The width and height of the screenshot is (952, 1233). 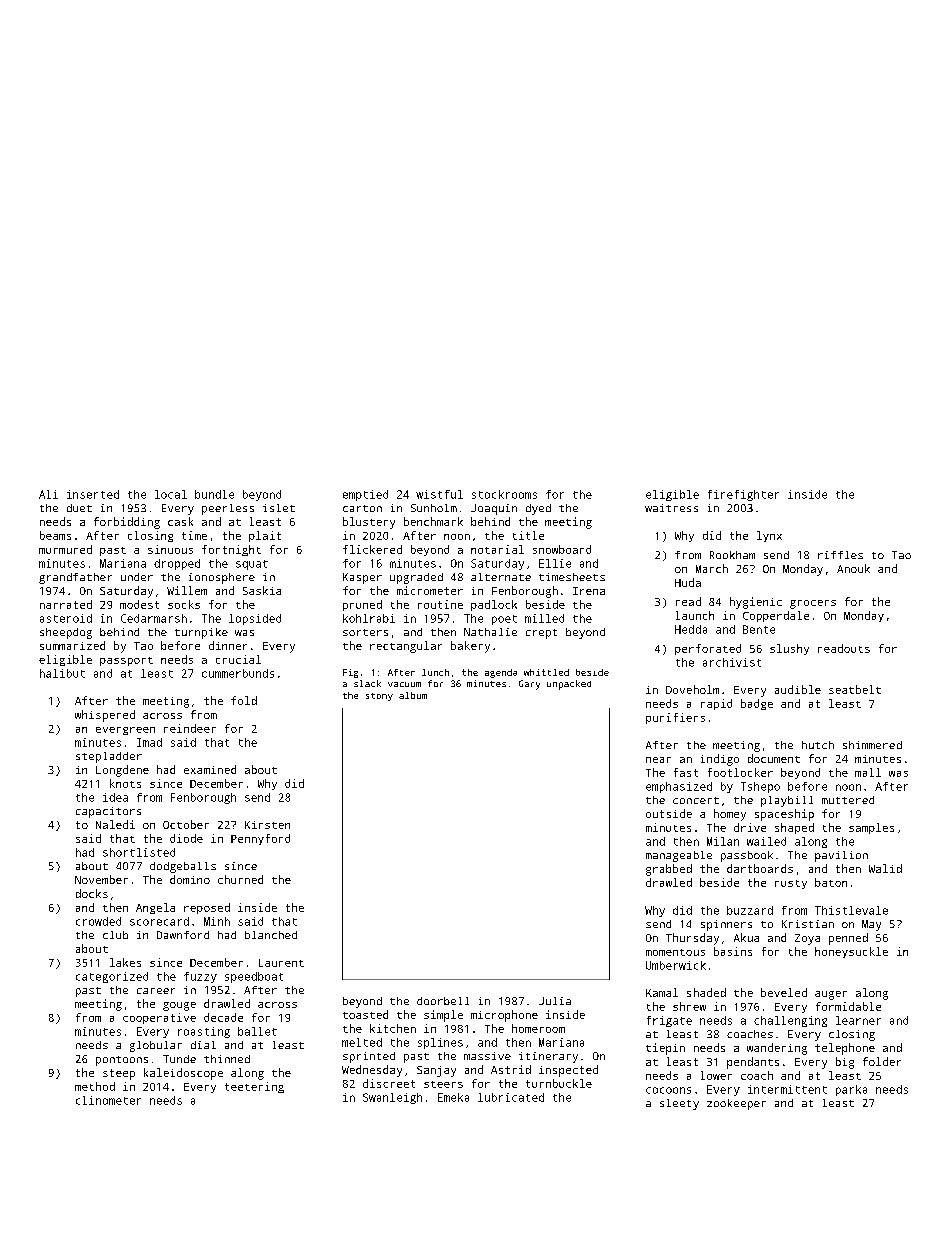 What do you see at coordinates (743, 495) in the screenshot?
I see `firefighter` at bounding box center [743, 495].
